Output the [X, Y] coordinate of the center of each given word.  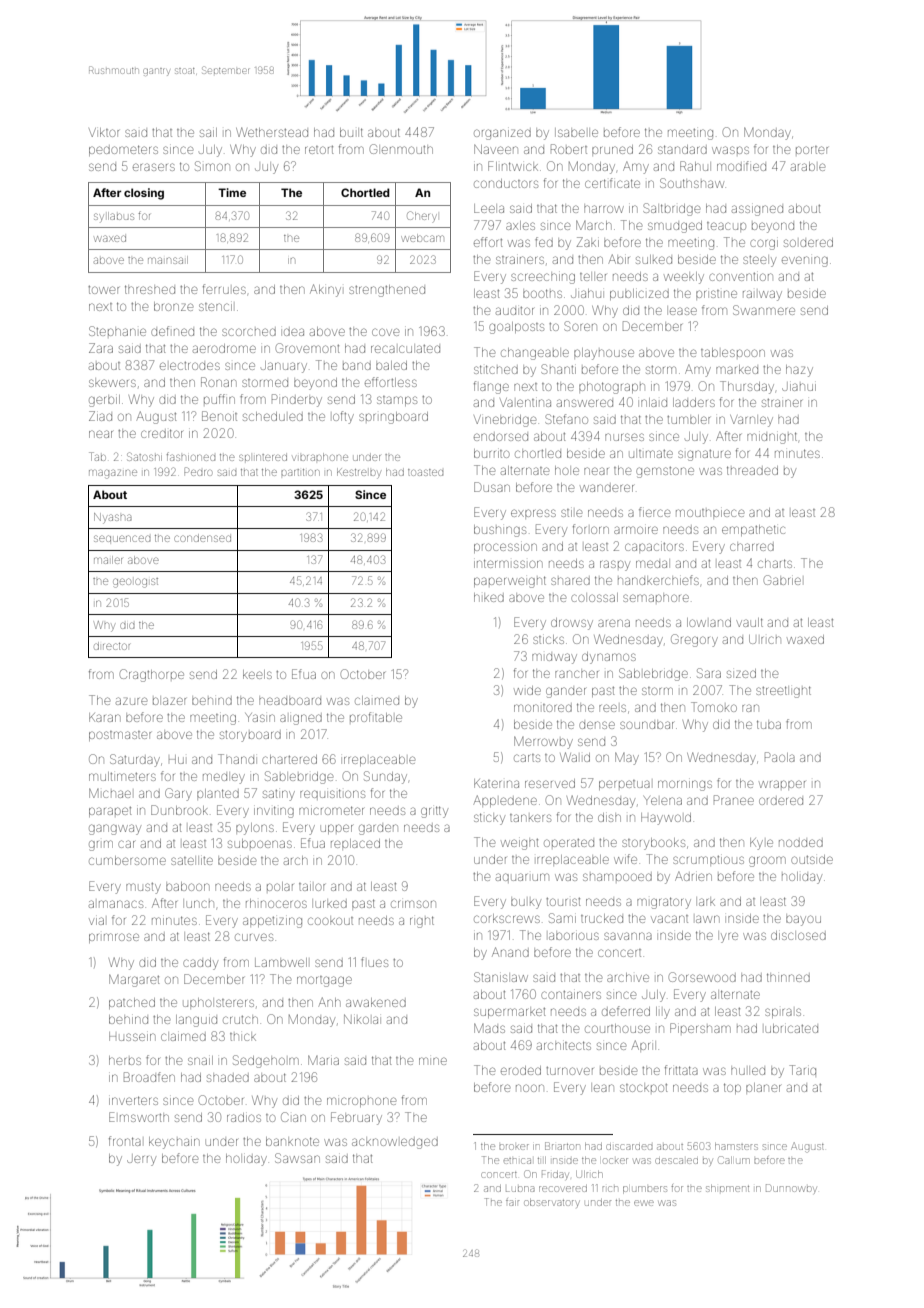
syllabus [114, 216]
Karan [104, 717]
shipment [727, 1188]
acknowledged [395, 1143]
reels [612, 708]
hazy [799, 371]
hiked [489, 597]
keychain [174, 1143]
